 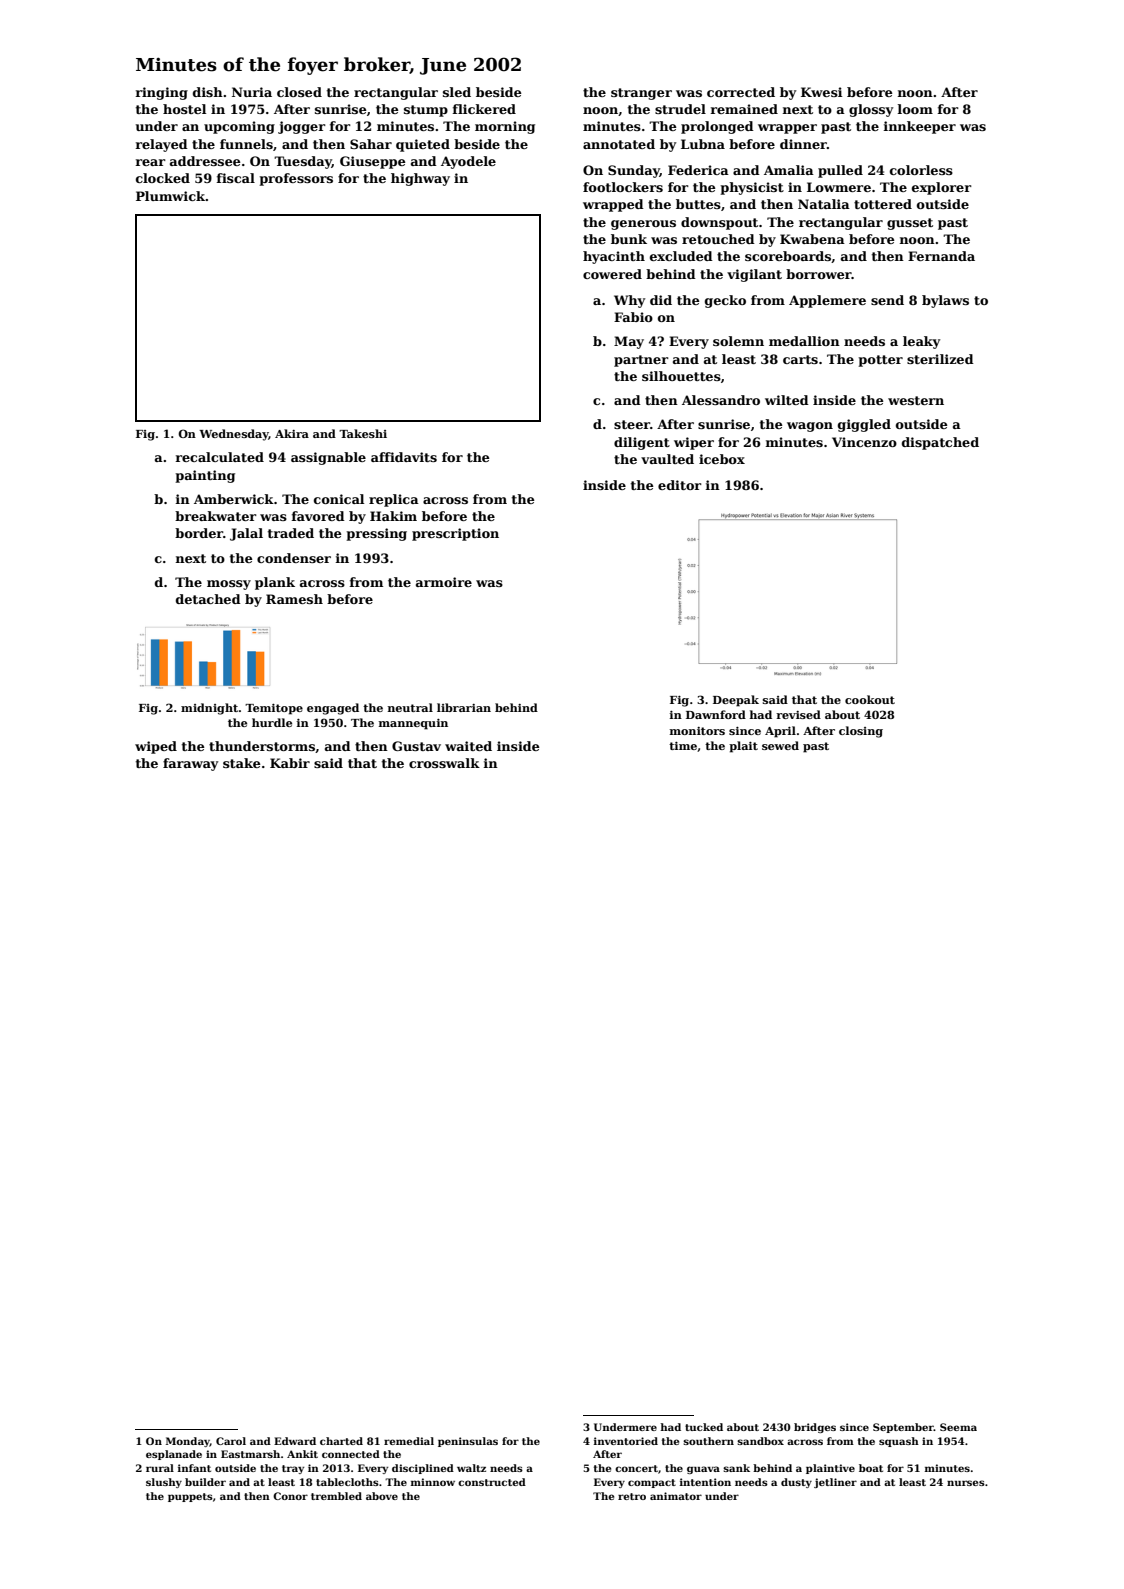 I want to click on loom, so click(x=915, y=109).
